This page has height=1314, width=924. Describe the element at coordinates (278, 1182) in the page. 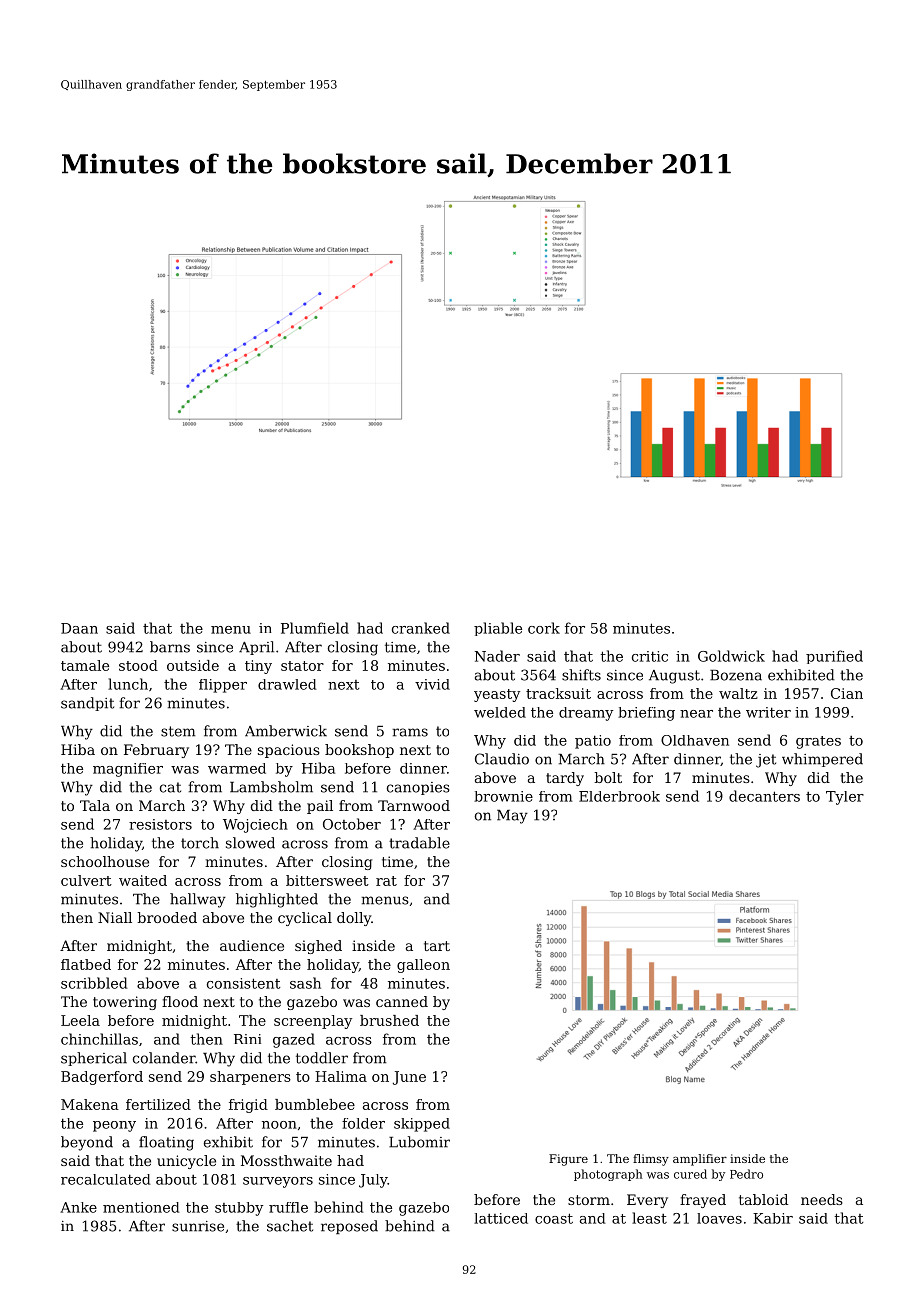

I see `surveyors` at that location.
